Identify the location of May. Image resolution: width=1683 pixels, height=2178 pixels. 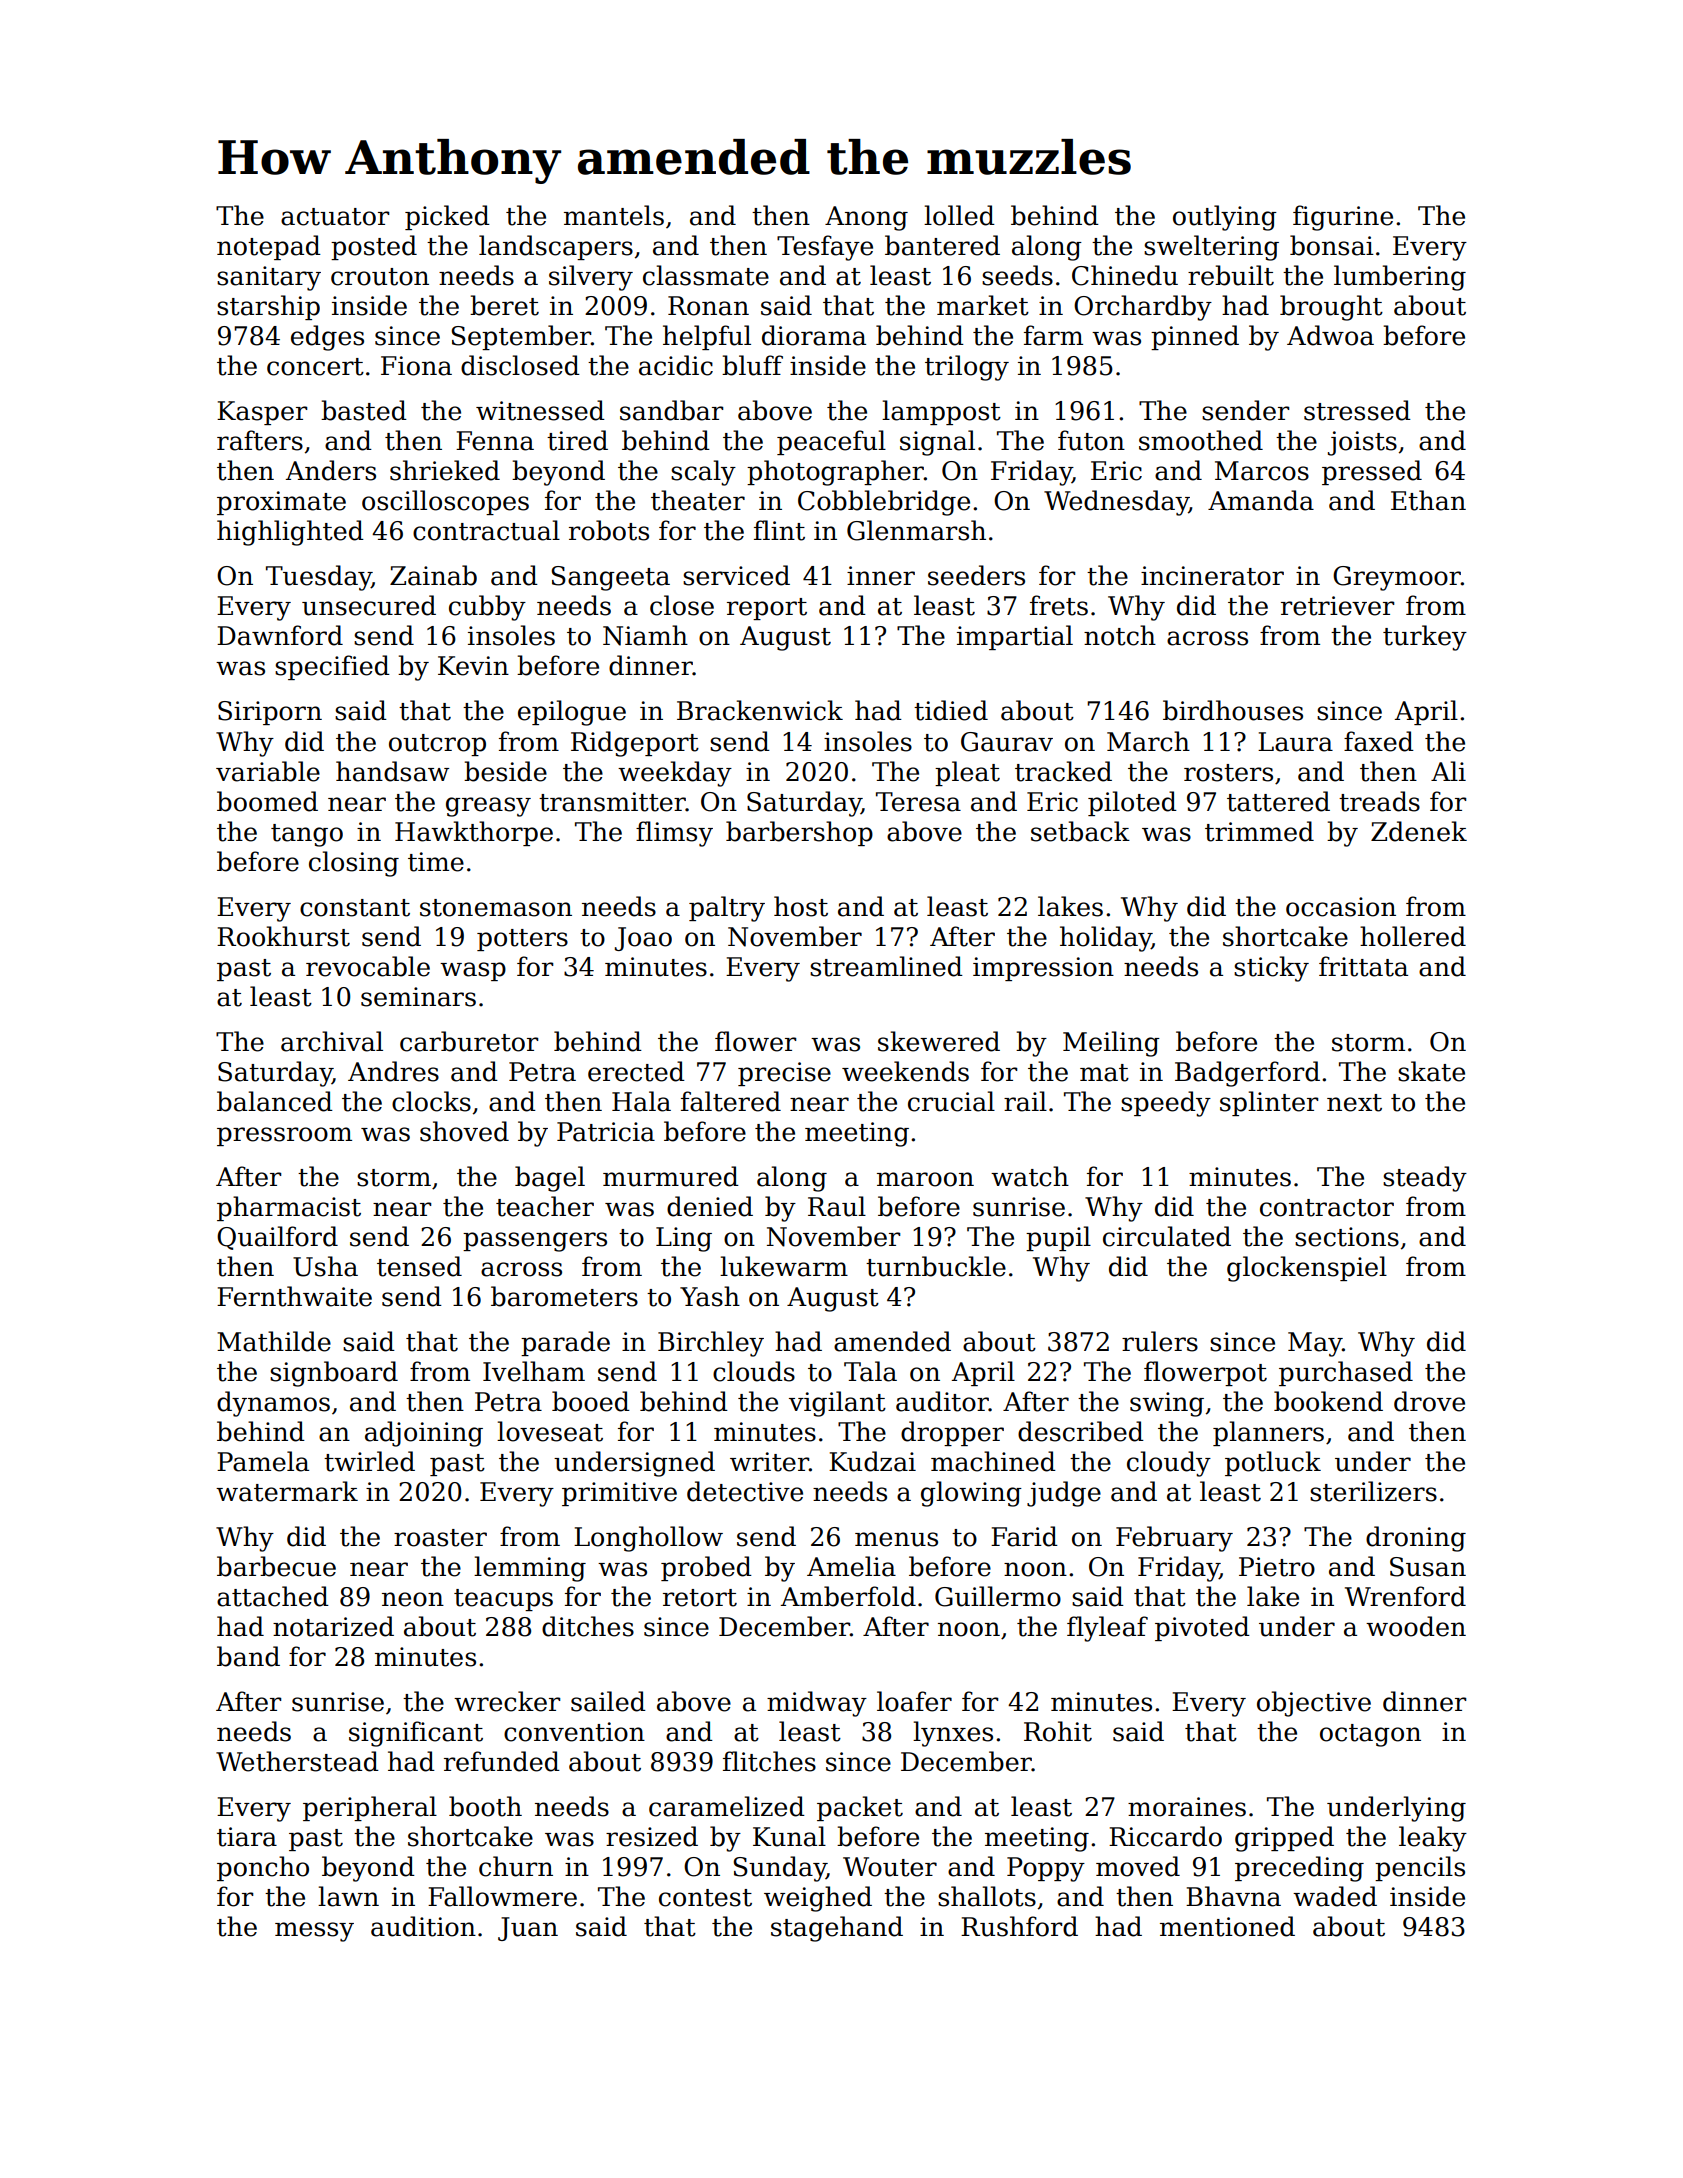
(1315, 1344).
